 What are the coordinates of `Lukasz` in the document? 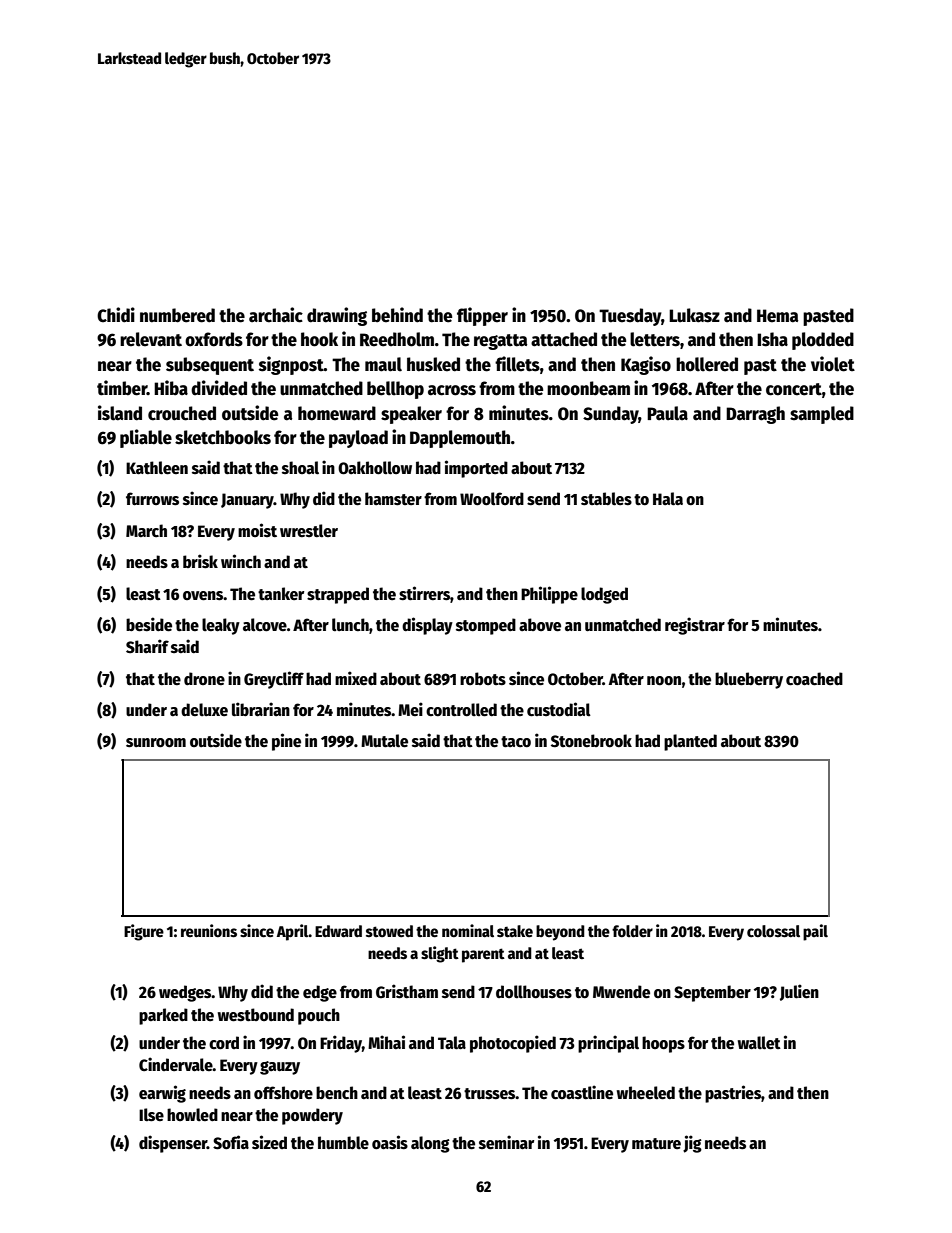 It's located at (694, 315).
